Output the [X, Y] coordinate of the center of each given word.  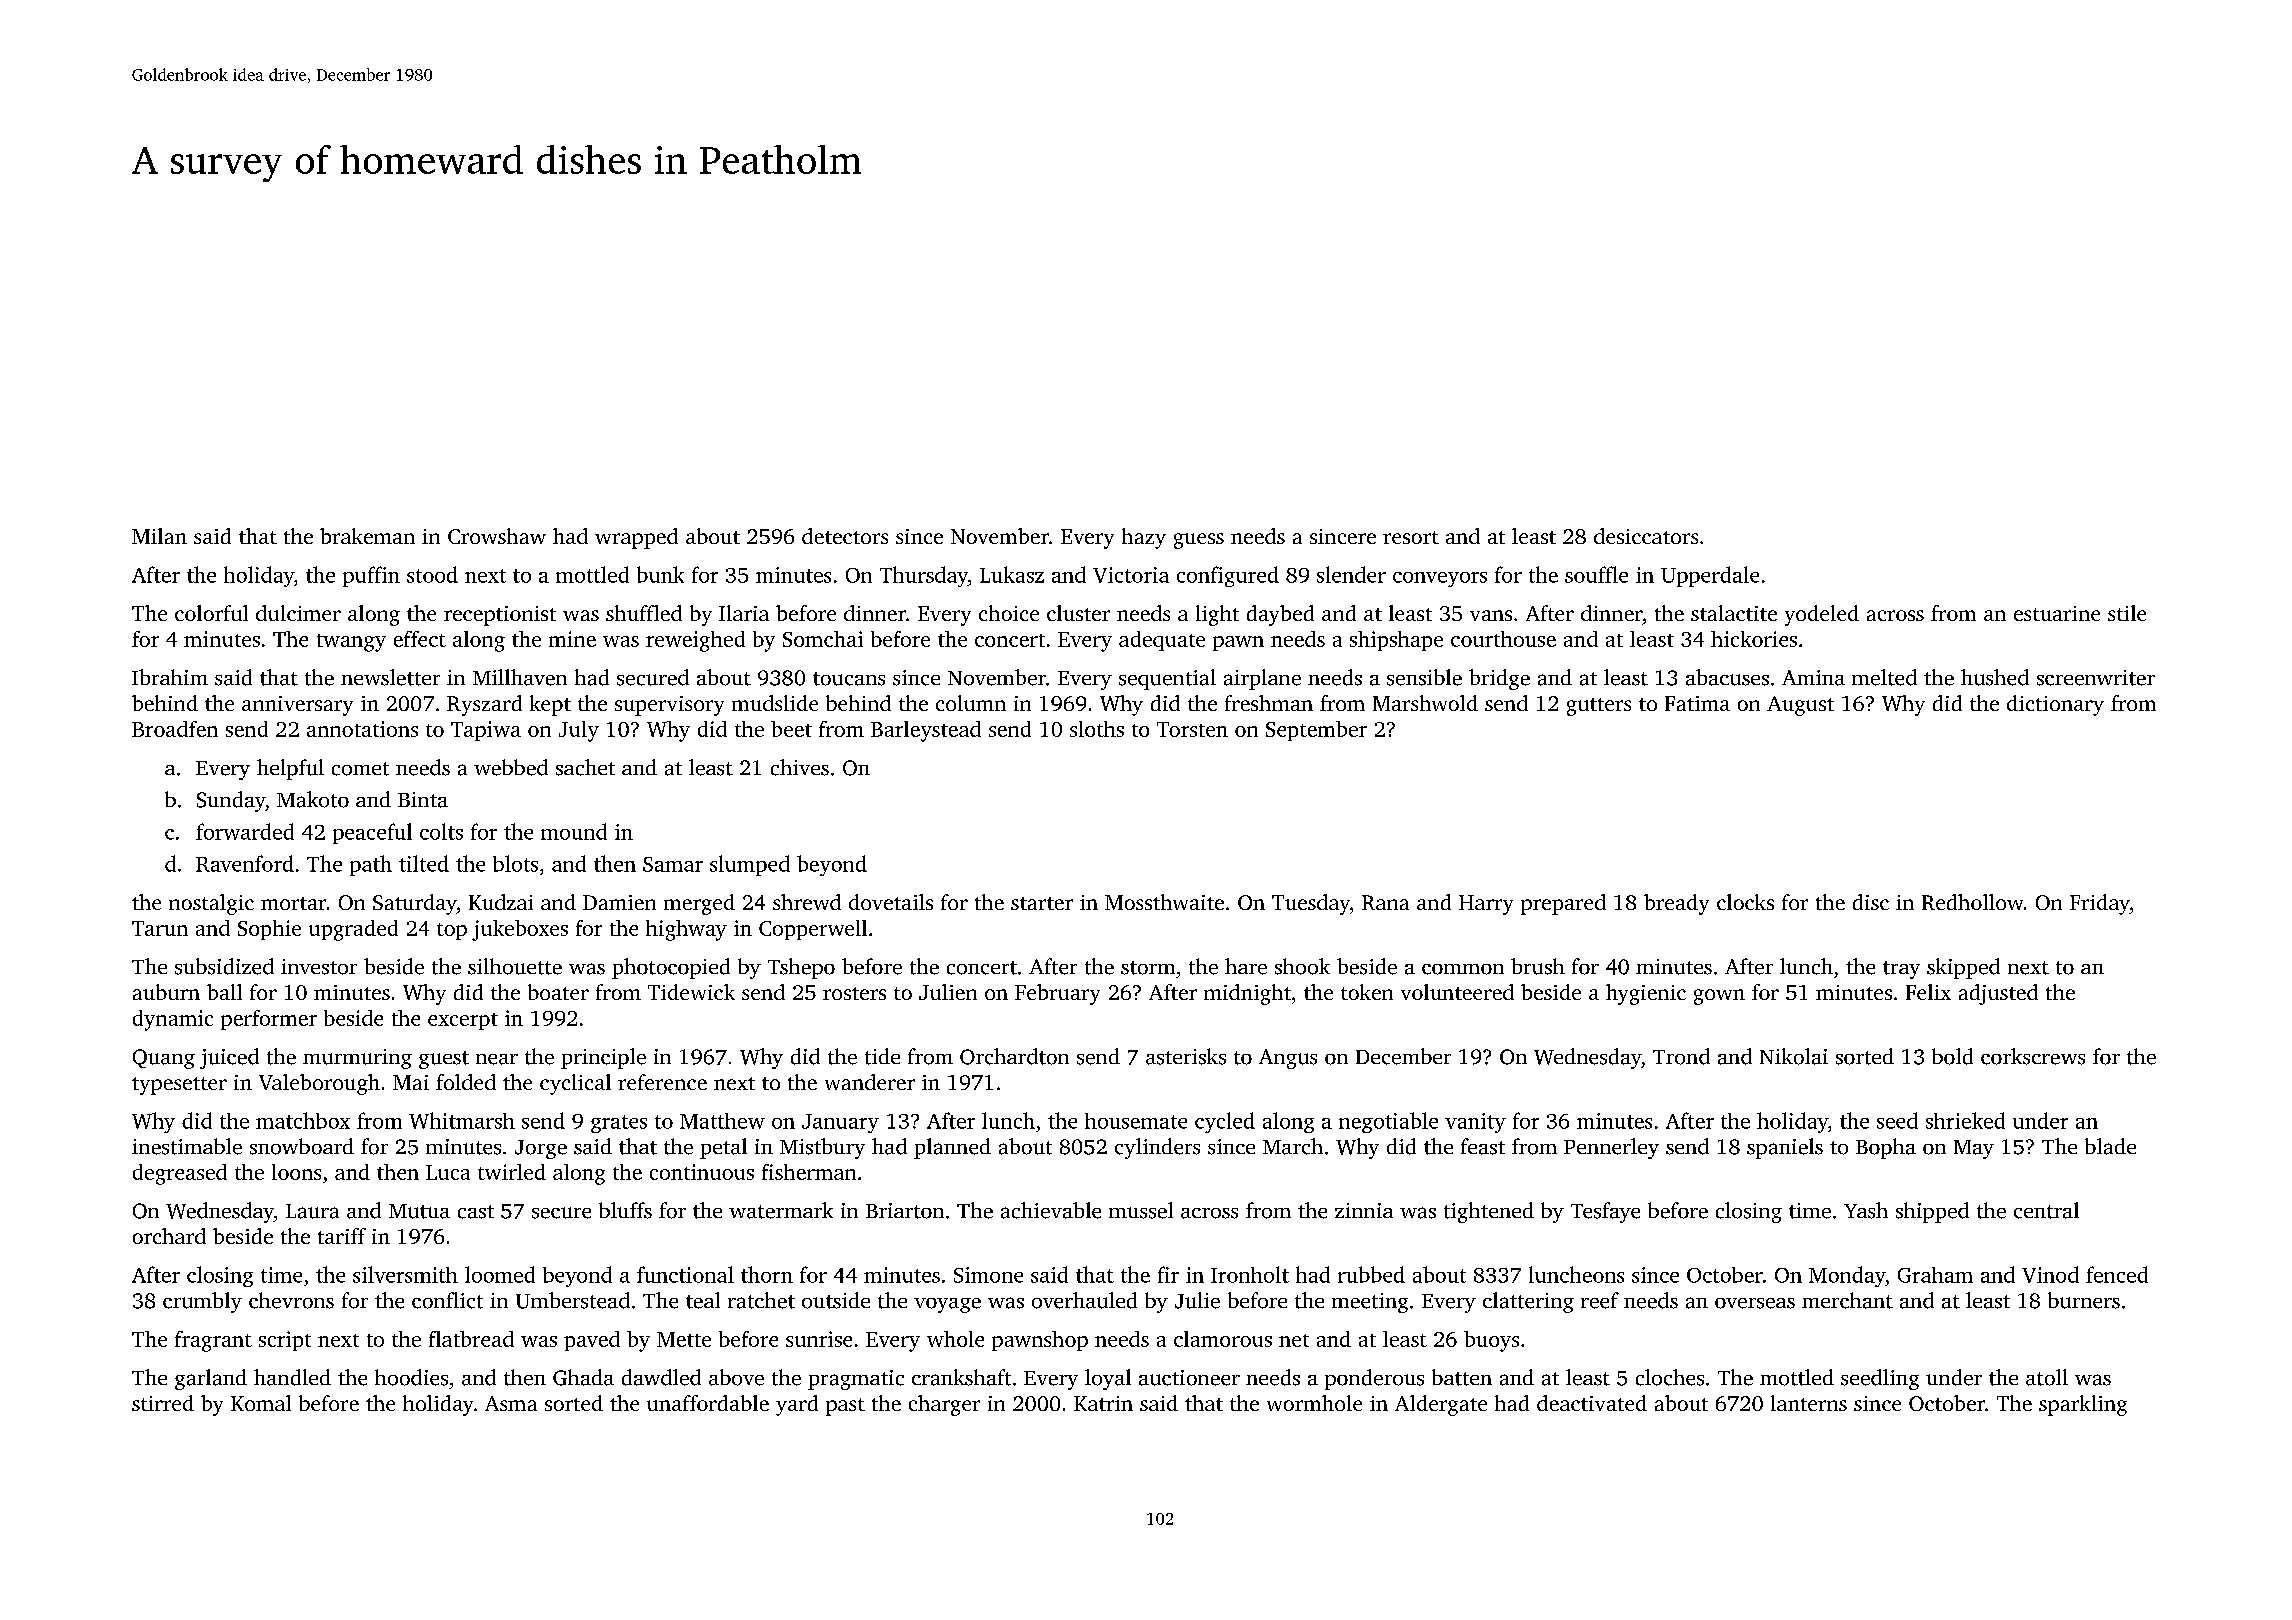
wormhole [1314, 1403]
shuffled [644, 613]
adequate [1162, 641]
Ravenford [245, 863]
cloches [1670, 1377]
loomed [500, 1274]
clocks [1745, 902]
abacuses [1727, 677]
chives [800, 767]
